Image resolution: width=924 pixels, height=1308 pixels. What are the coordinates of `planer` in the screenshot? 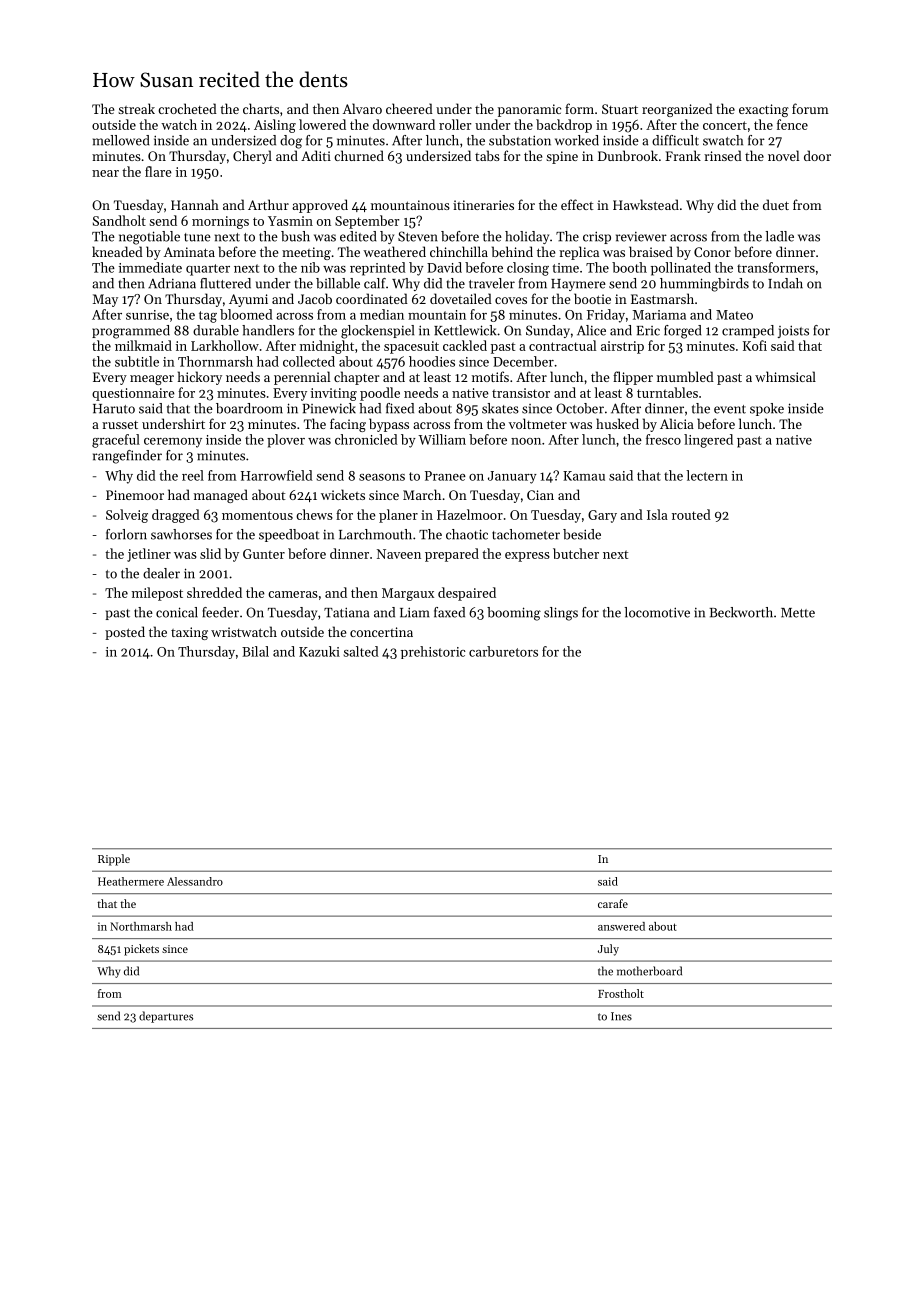 It's located at (398, 516).
